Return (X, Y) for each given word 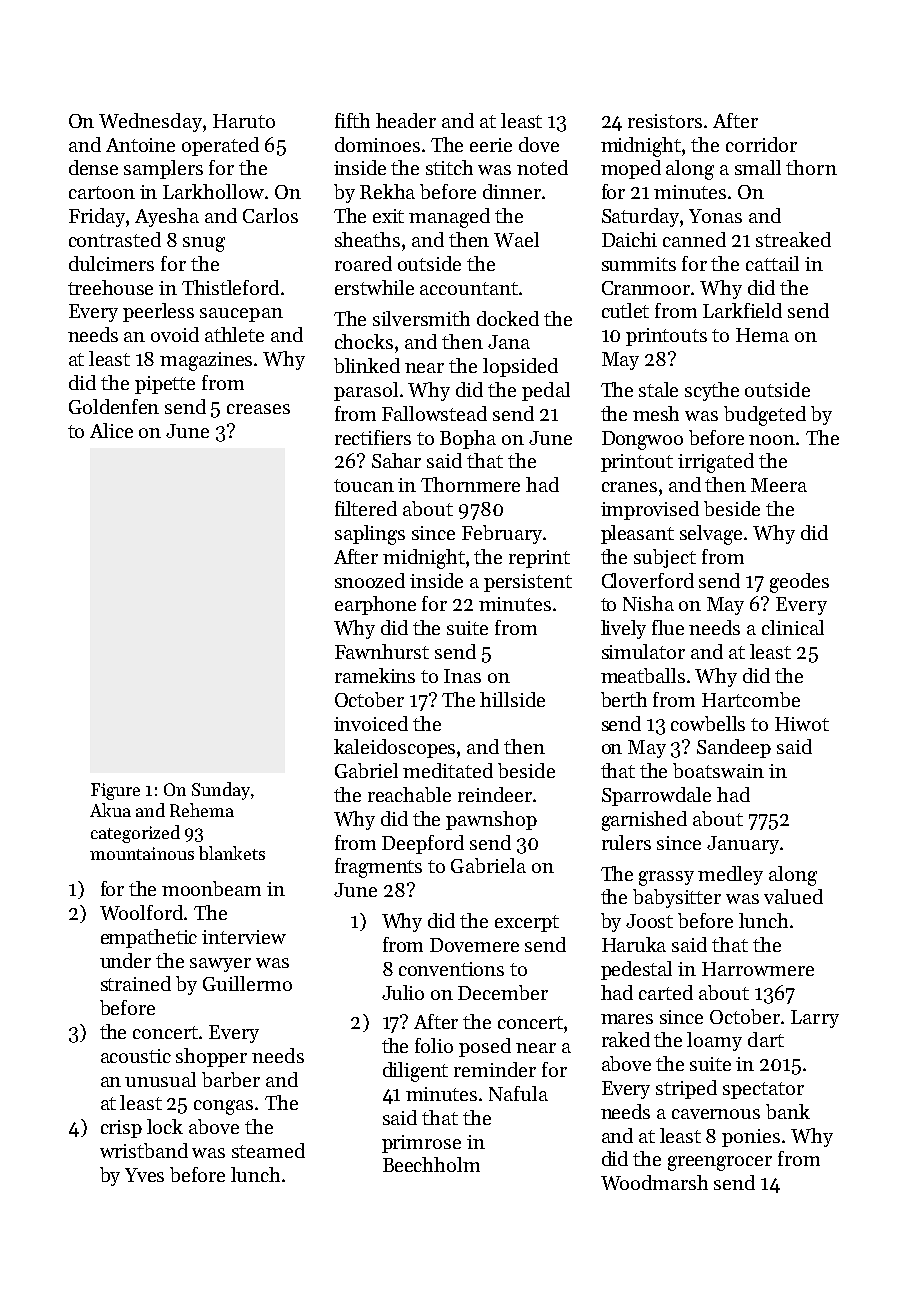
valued (793, 896)
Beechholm (431, 1164)
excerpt (527, 923)
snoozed (370, 580)
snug (204, 244)
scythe (712, 391)
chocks (364, 341)
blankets (232, 853)
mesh (656, 413)
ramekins (375, 675)
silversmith (421, 318)
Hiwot (802, 724)
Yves (144, 1175)
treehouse (110, 287)
